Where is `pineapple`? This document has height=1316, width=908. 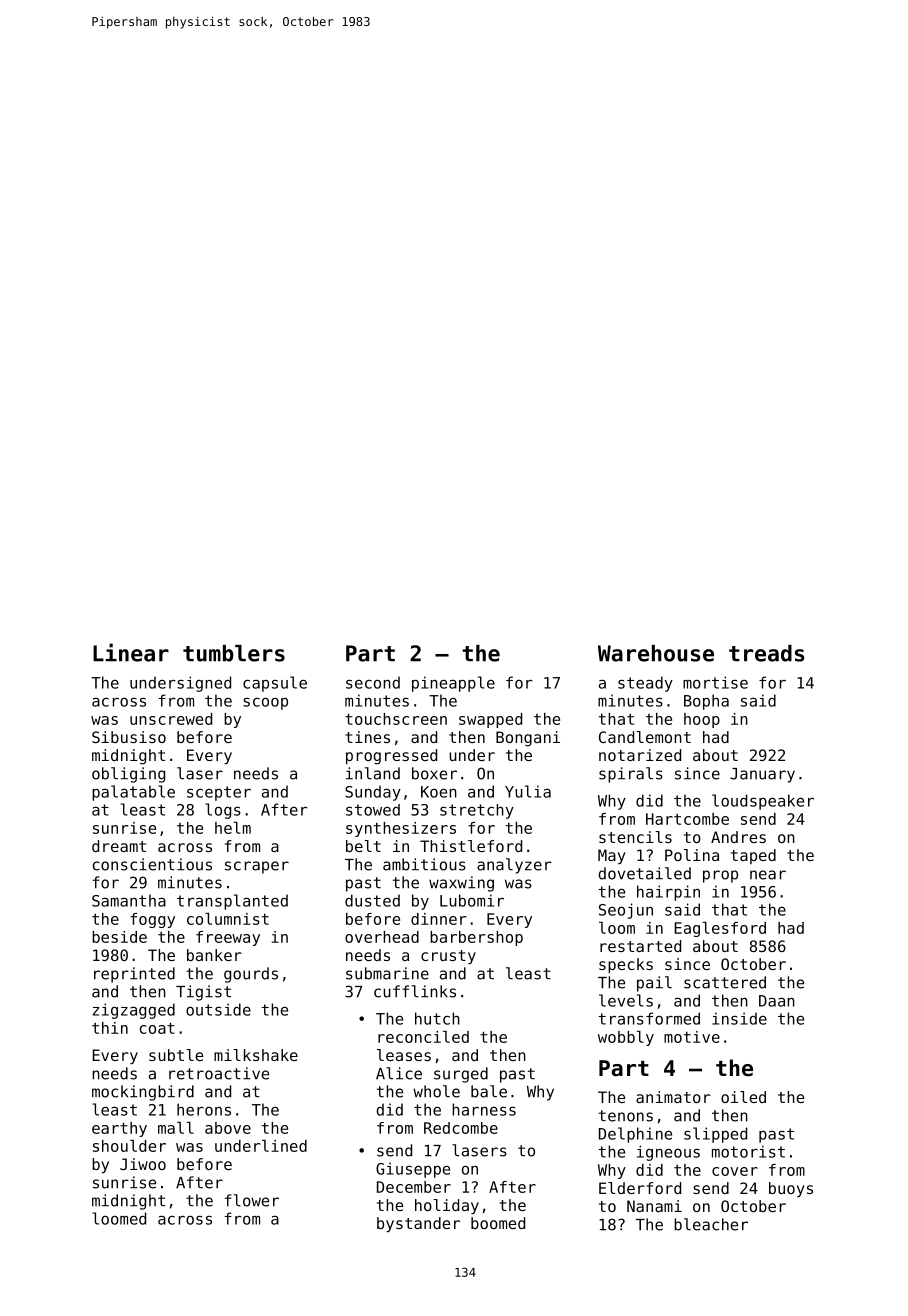 pineapple is located at coordinates (453, 684).
